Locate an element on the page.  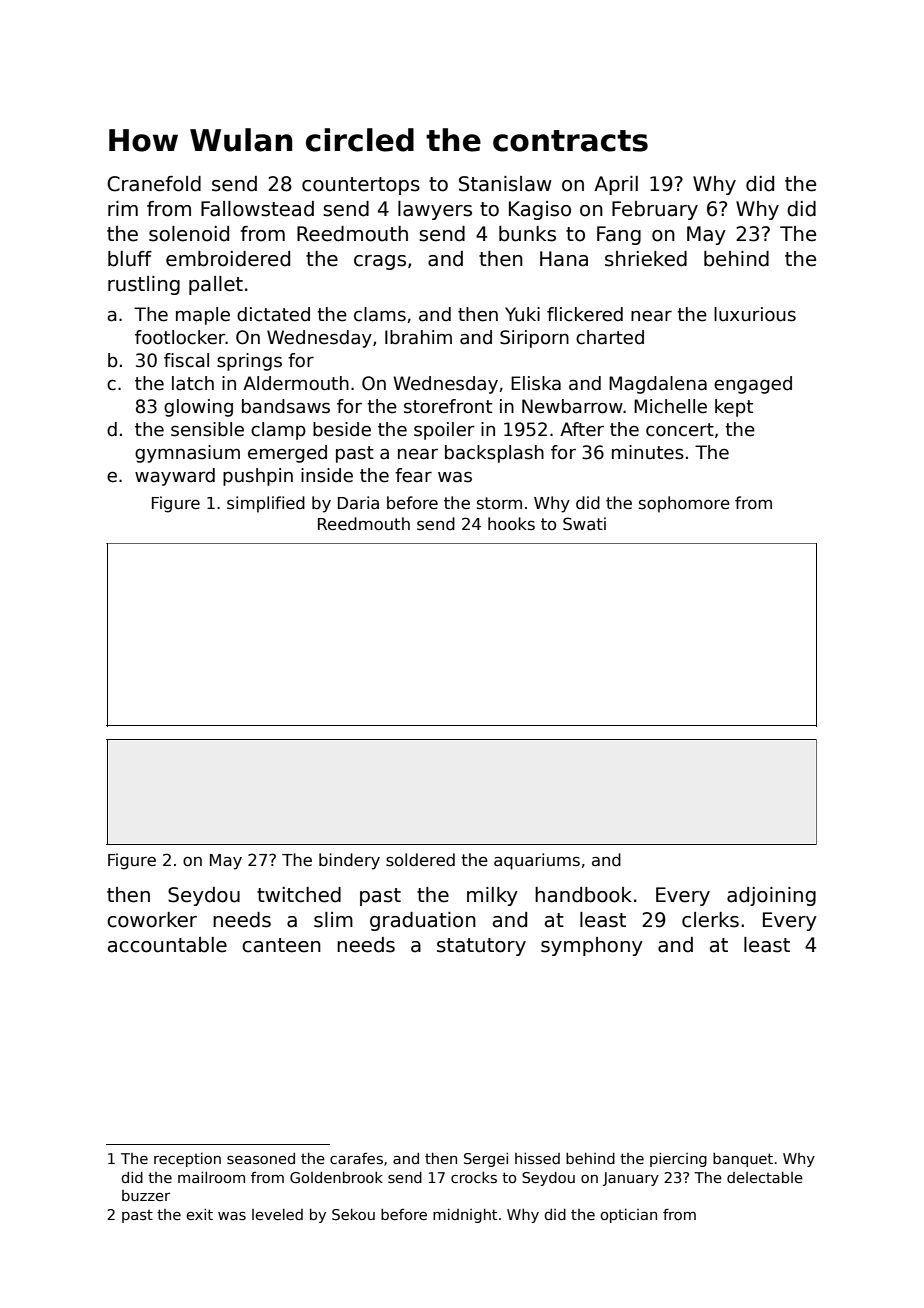
countertops is located at coordinates (361, 186).
